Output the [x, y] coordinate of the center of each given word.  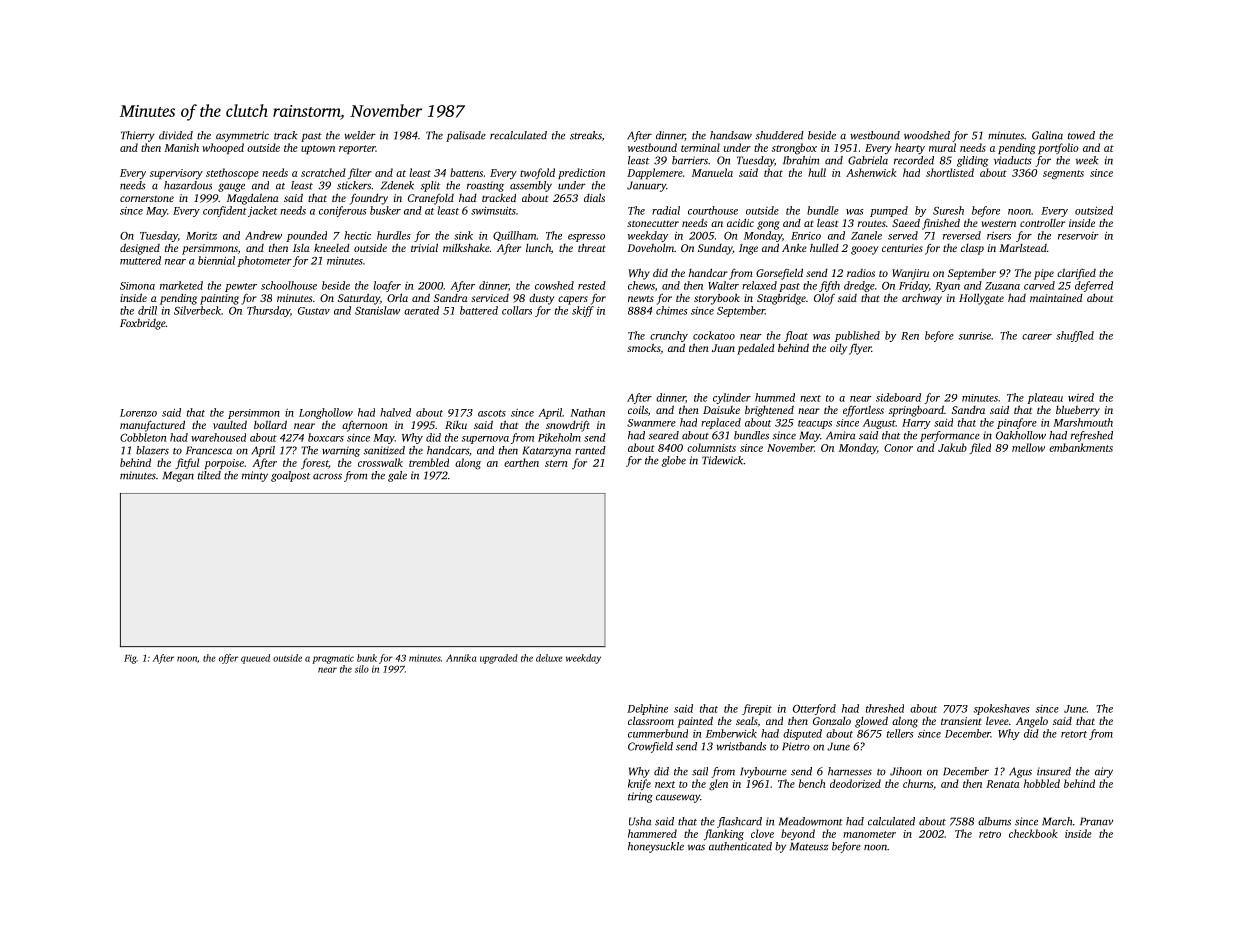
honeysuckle [656, 847]
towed [1081, 135]
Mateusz [809, 846]
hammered [652, 833]
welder [360, 135]
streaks [586, 135]
